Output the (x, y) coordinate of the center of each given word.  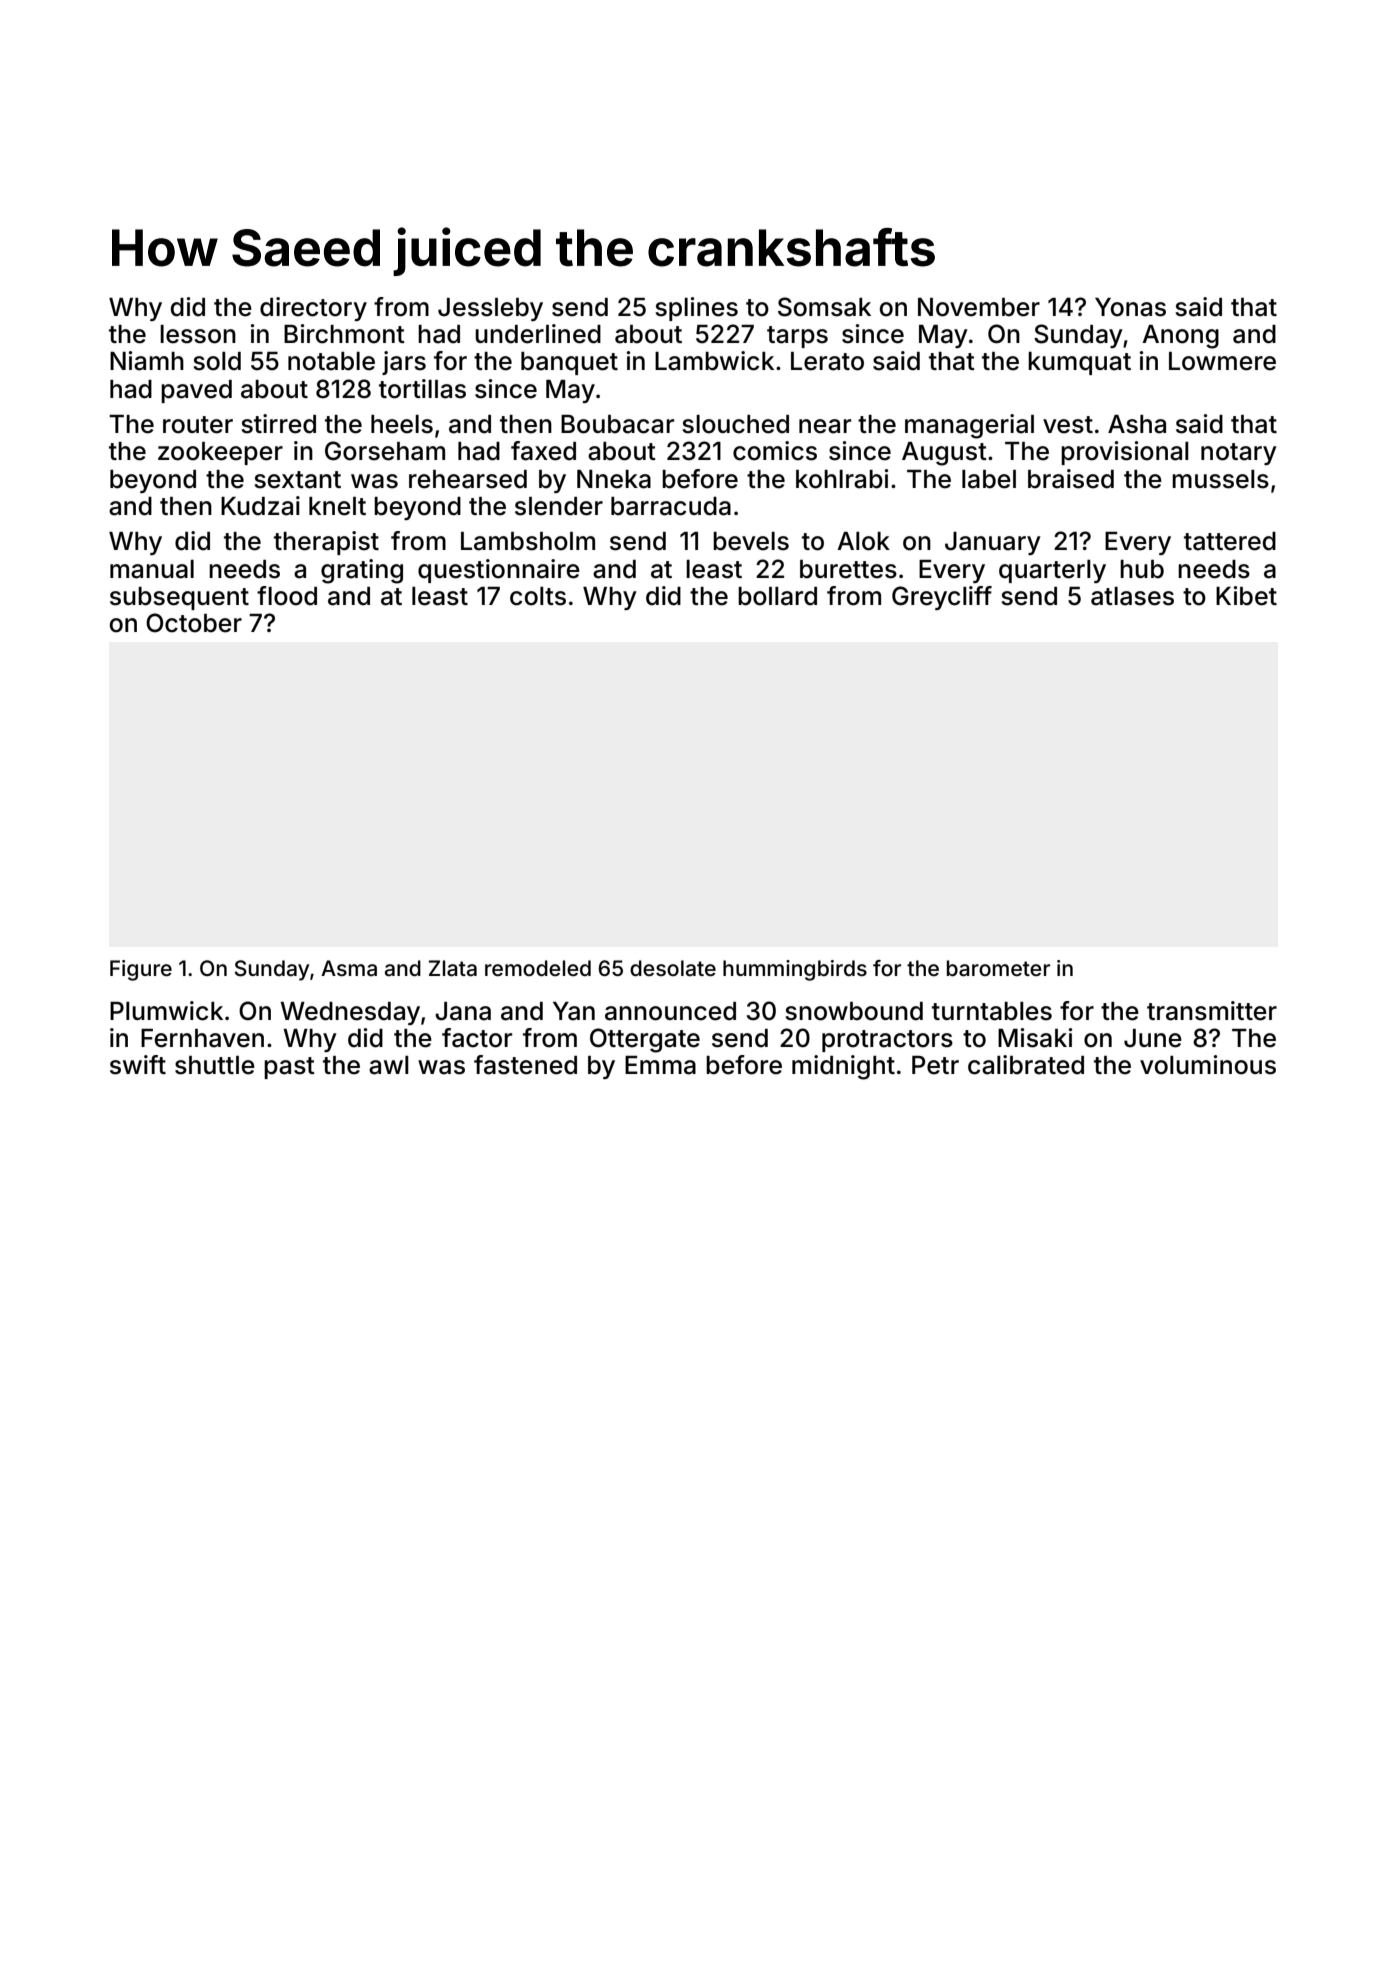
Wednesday (350, 1013)
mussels (1220, 479)
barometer (998, 968)
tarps (797, 337)
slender (559, 506)
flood (287, 596)
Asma (349, 968)
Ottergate (645, 1040)
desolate (673, 968)
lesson (198, 334)
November (979, 307)
